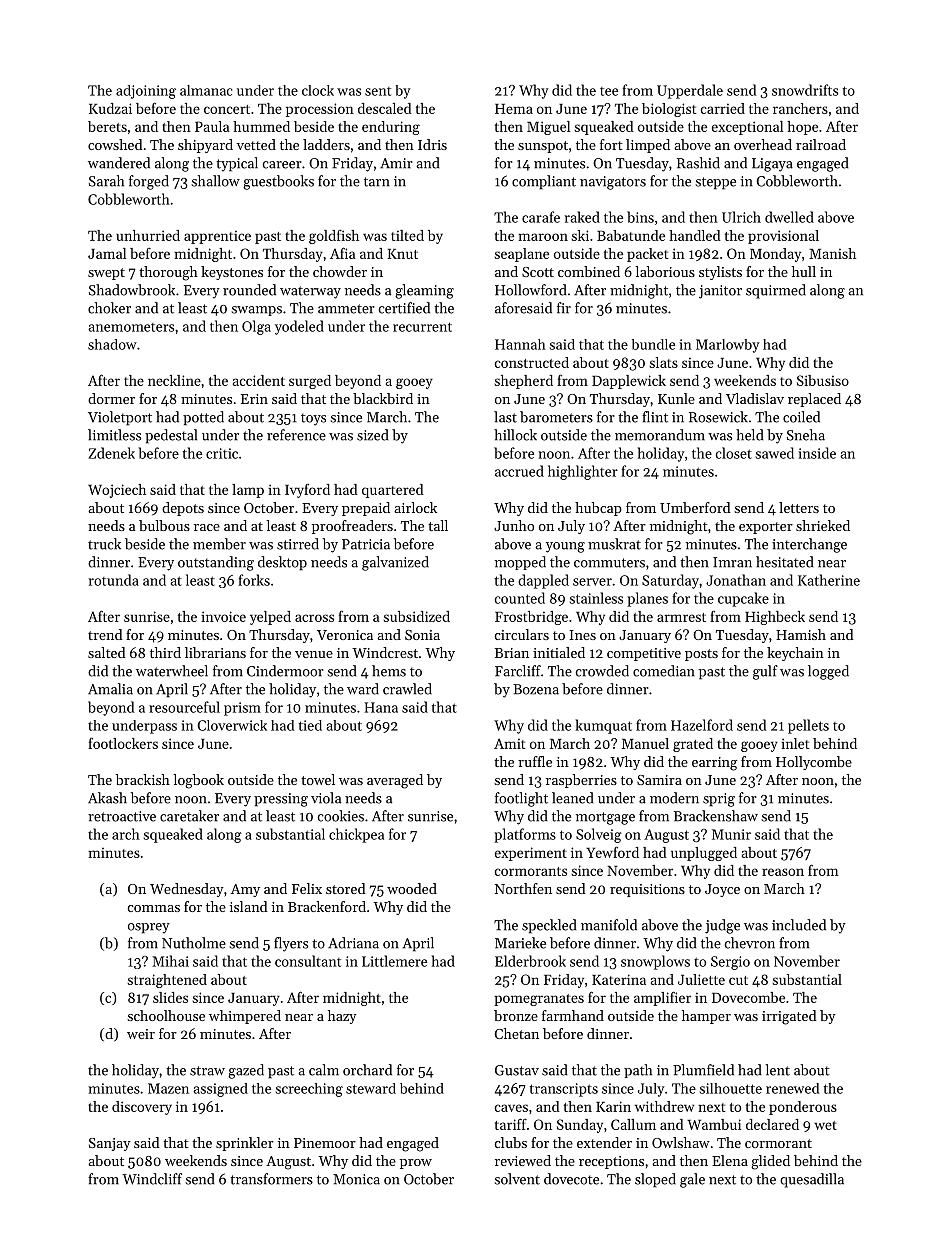  Describe the element at coordinates (572, 798) in the document. I see `leaned` at that location.
